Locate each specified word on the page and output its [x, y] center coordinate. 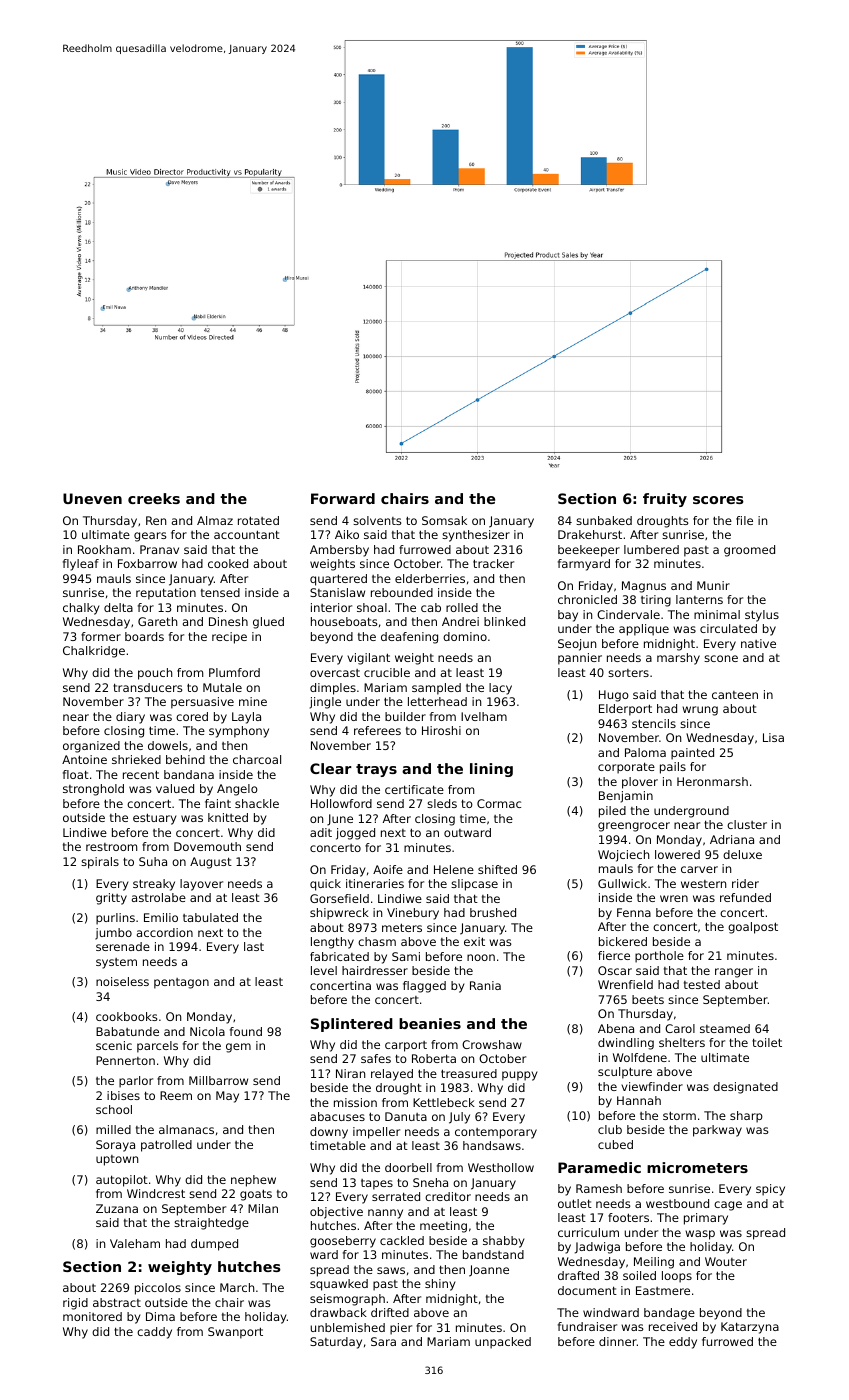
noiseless [122, 981]
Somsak [444, 520]
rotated [258, 520]
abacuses [337, 1116]
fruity [665, 500]
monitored [92, 1316]
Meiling [654, 1263]
